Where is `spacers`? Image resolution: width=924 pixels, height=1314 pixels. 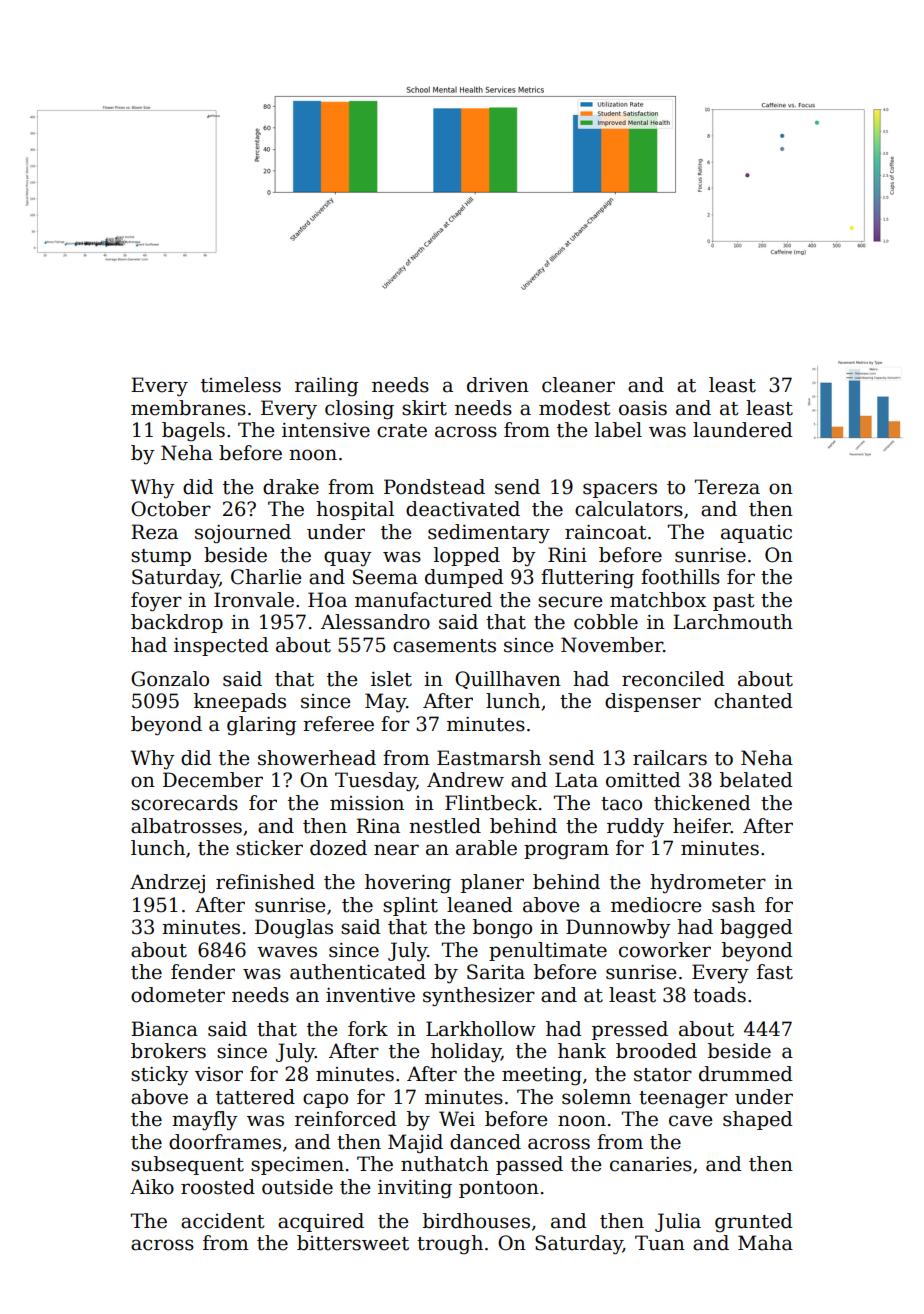 spacers is located at coordinates (620, 490).
